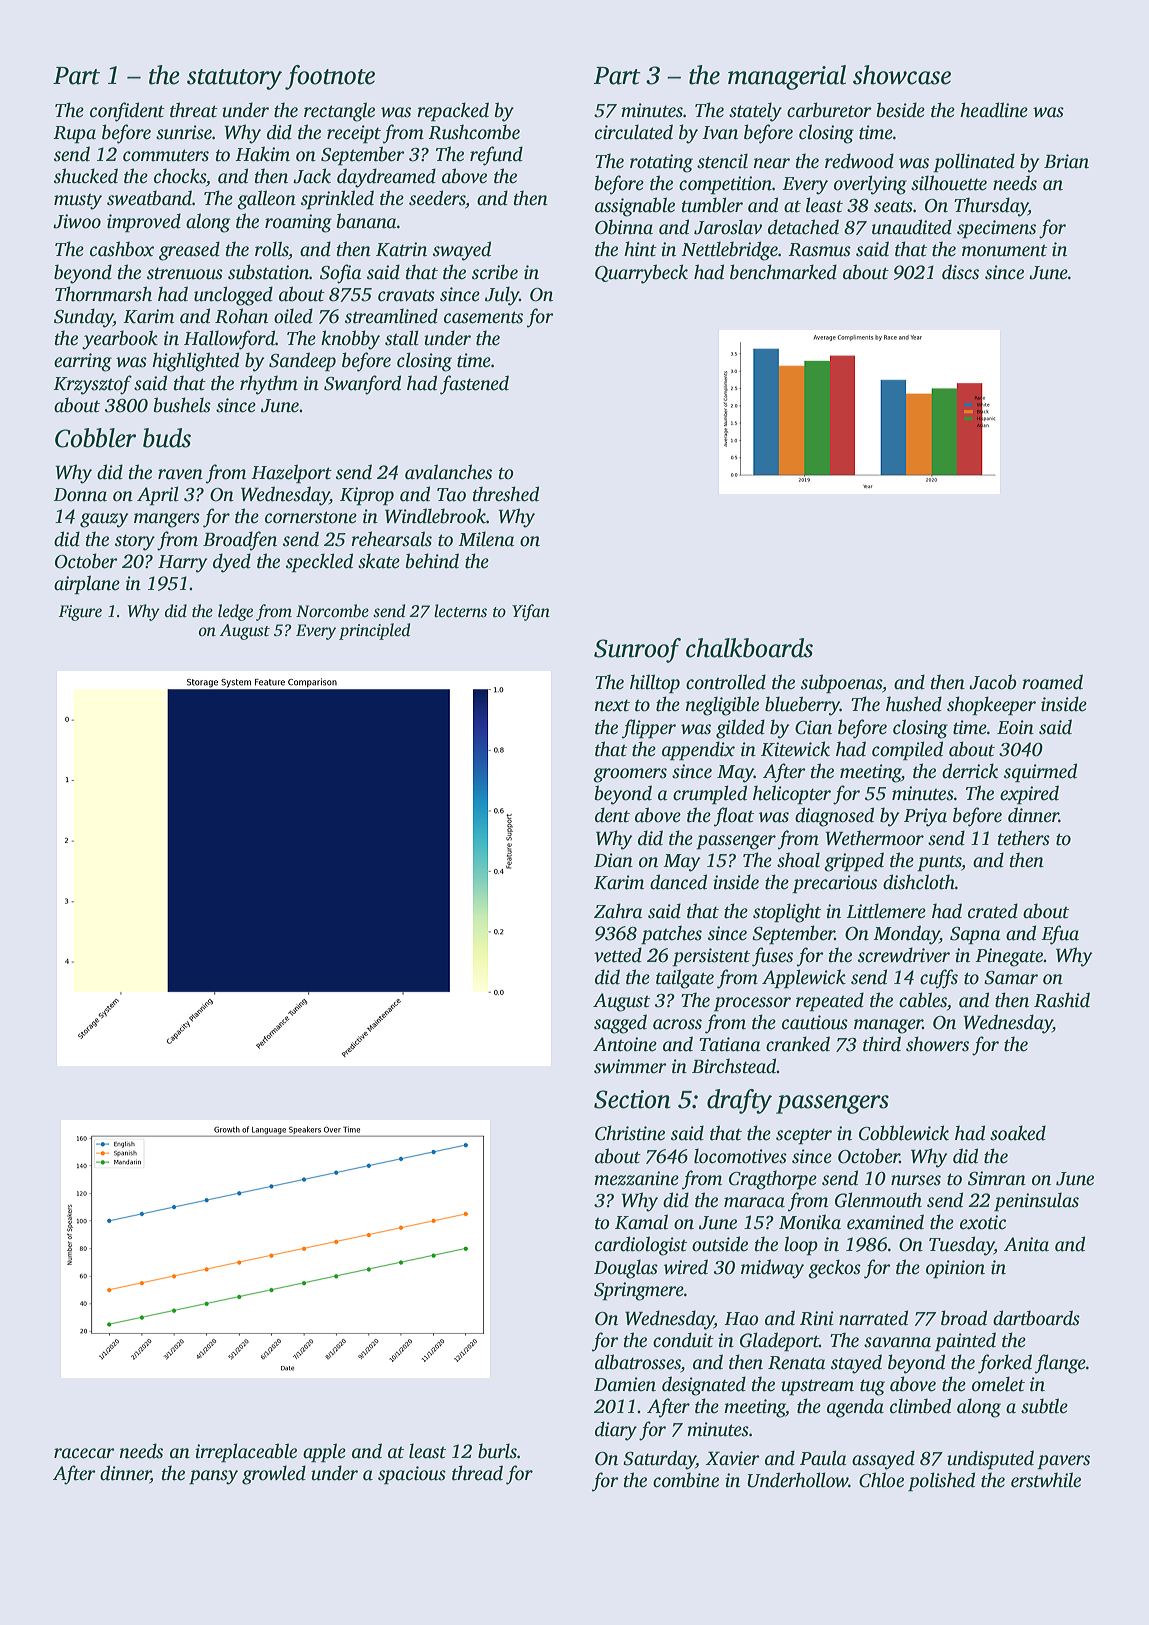 The height and width of the screenshot is (1625, 1149). What do you see at coordinates (900, 110) in the screenshot?
I see `beside` at bounding box center [900, 110].
